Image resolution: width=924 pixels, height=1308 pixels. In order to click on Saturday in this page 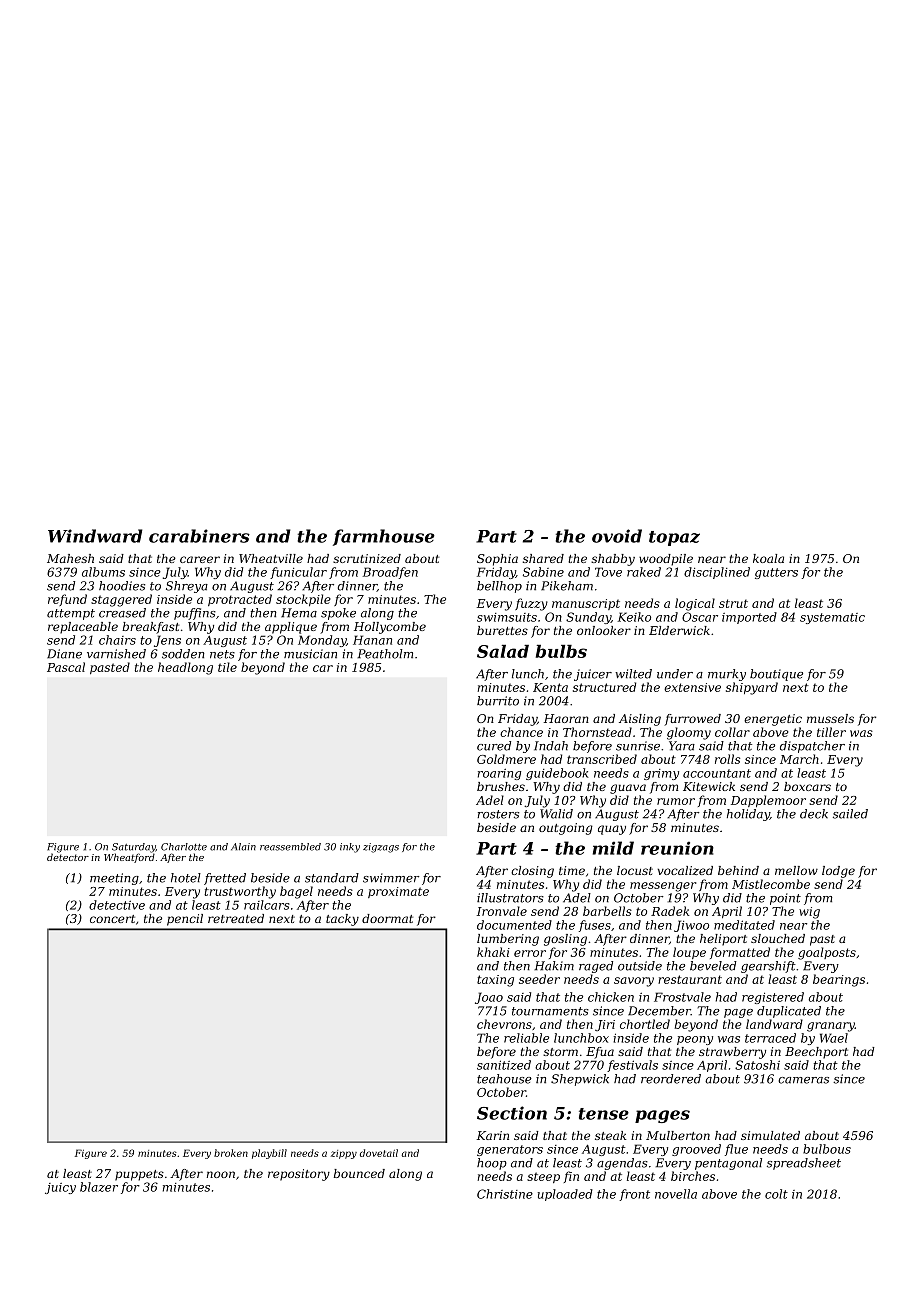, I will do `click(134, 848)`.
